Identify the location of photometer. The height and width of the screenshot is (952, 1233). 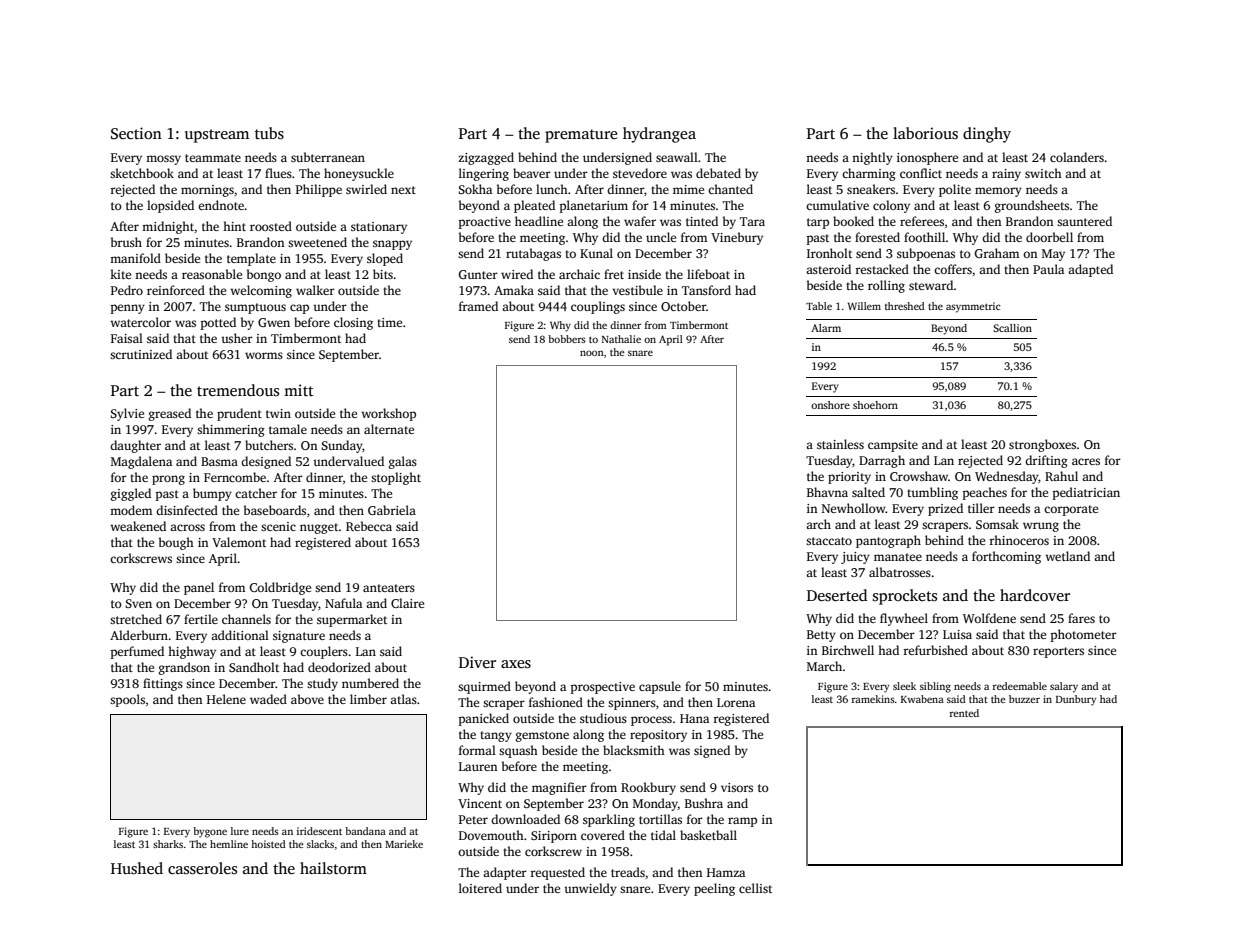
(1084, 635).
